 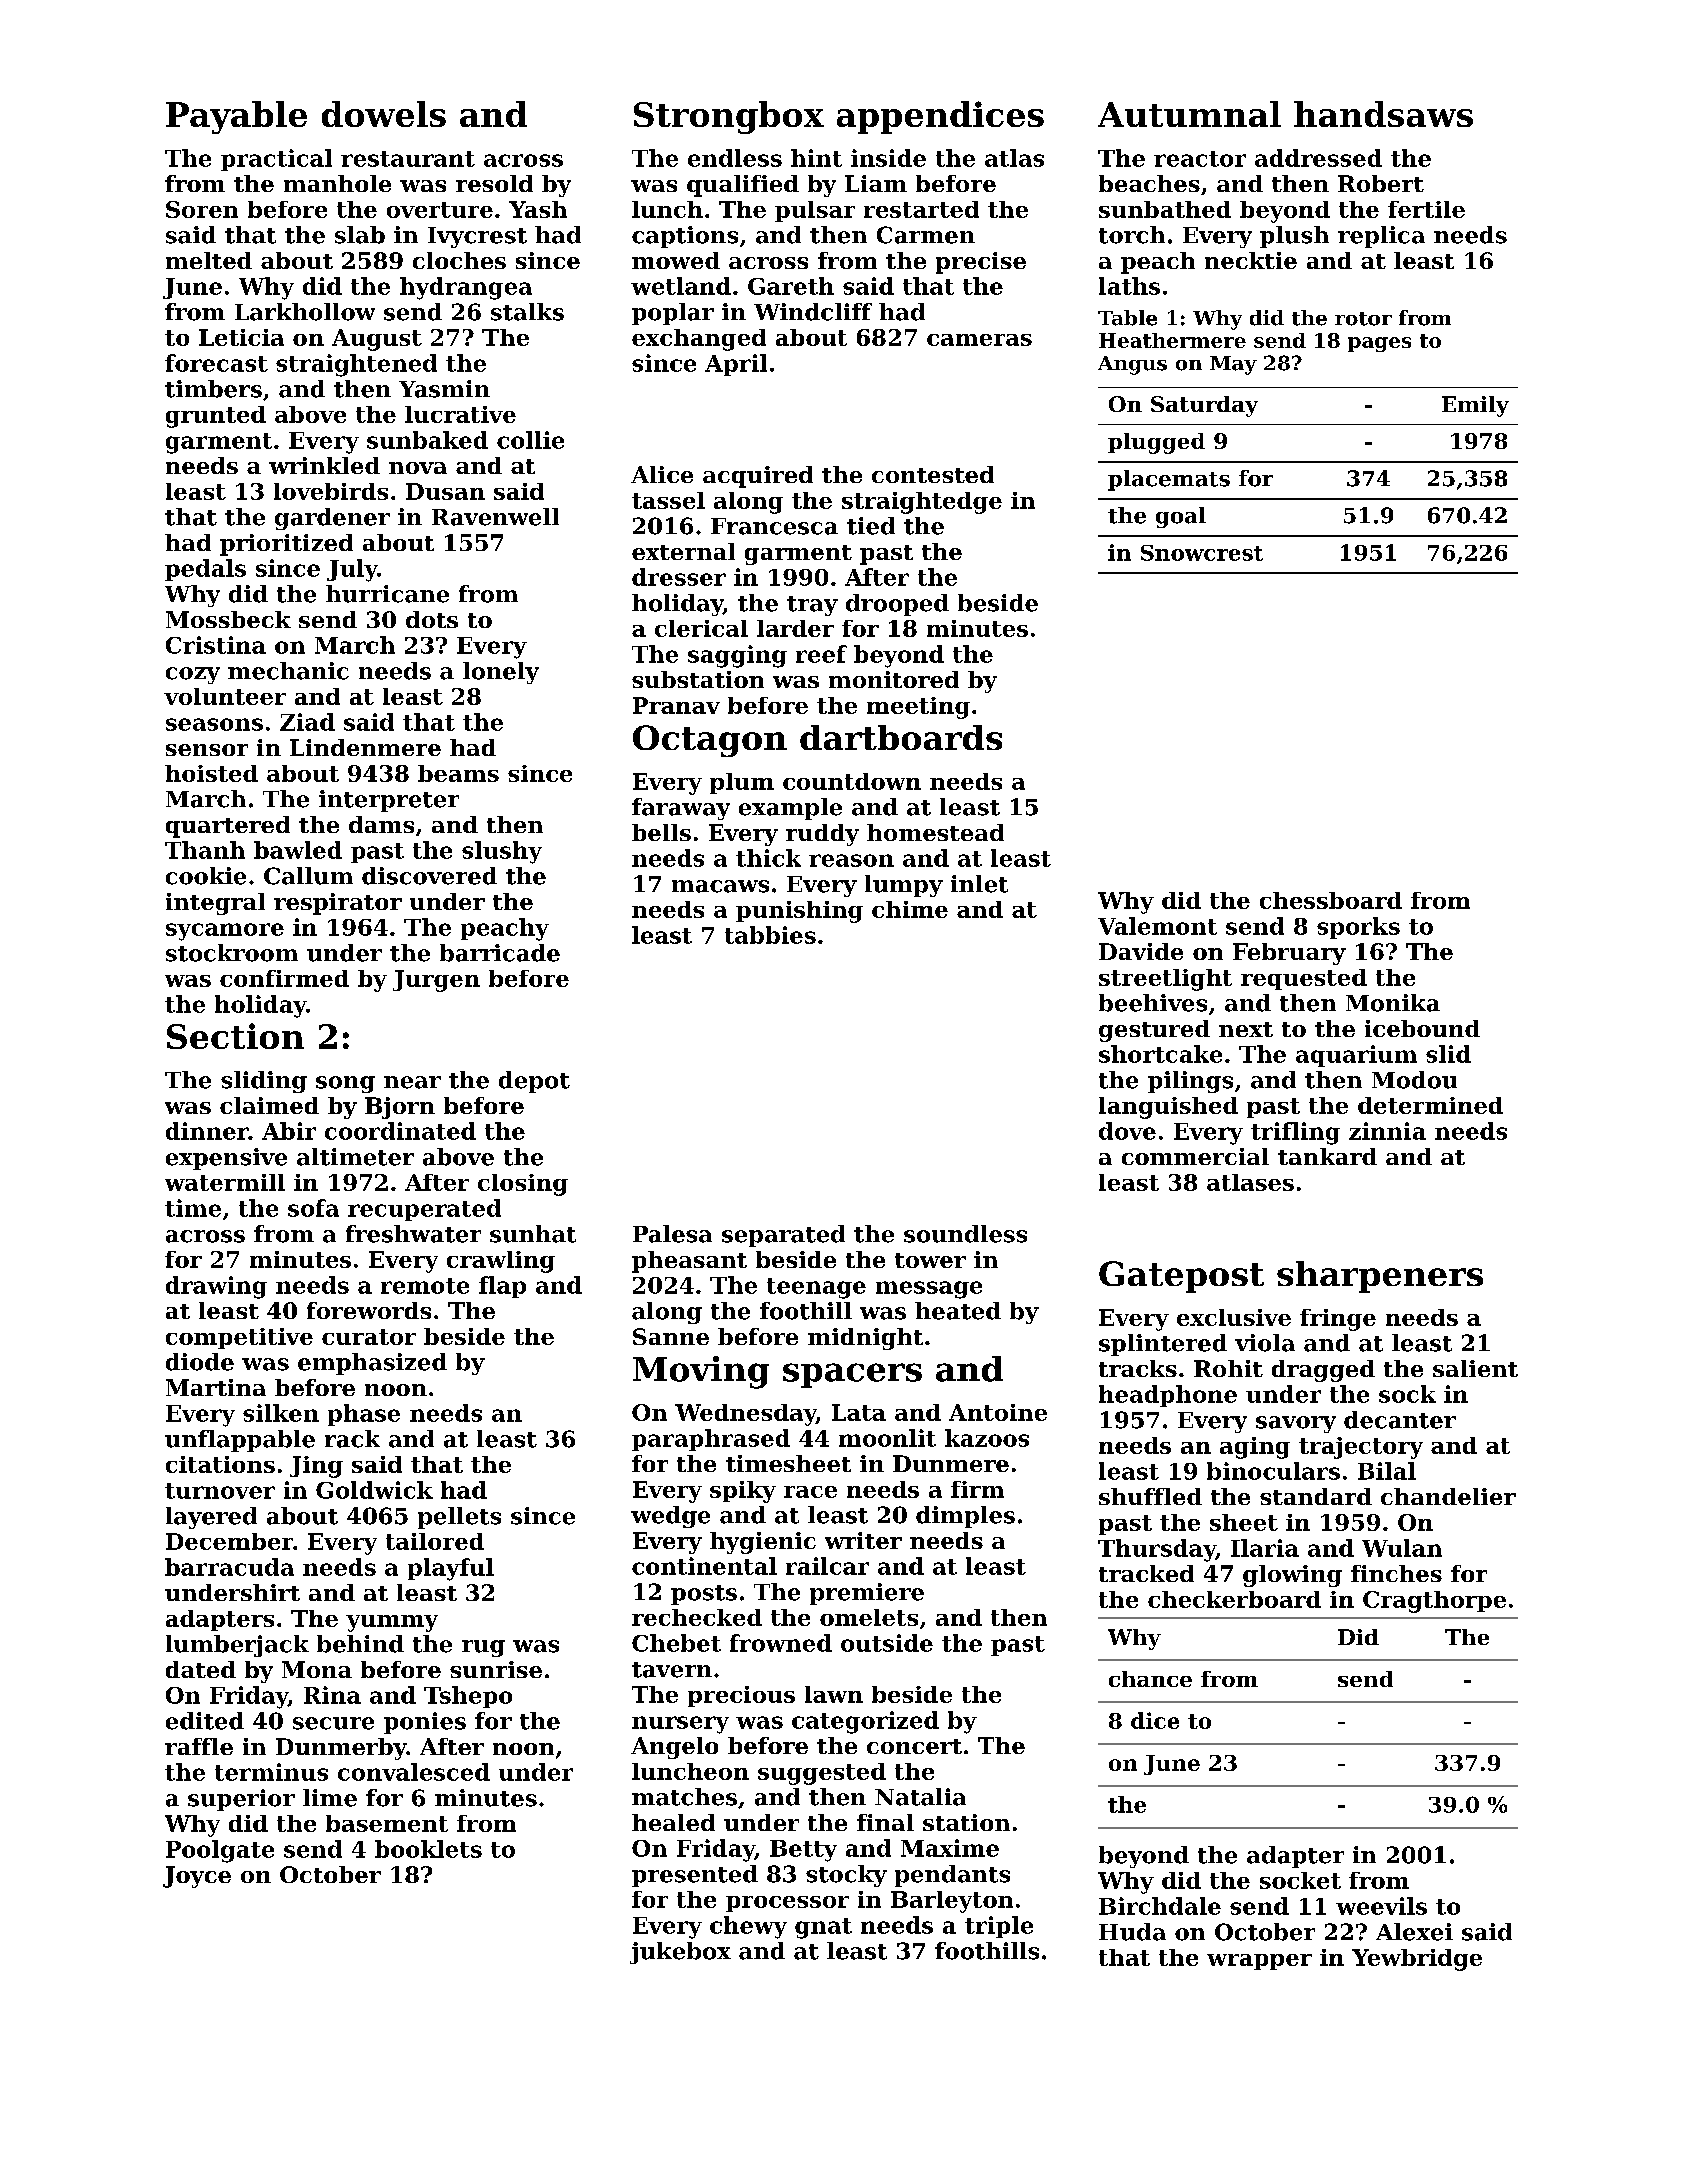 What do you see at coordinates (987, 1438) in the screenshot?
I see `kazoos` at bounding box center [987, 1438].
